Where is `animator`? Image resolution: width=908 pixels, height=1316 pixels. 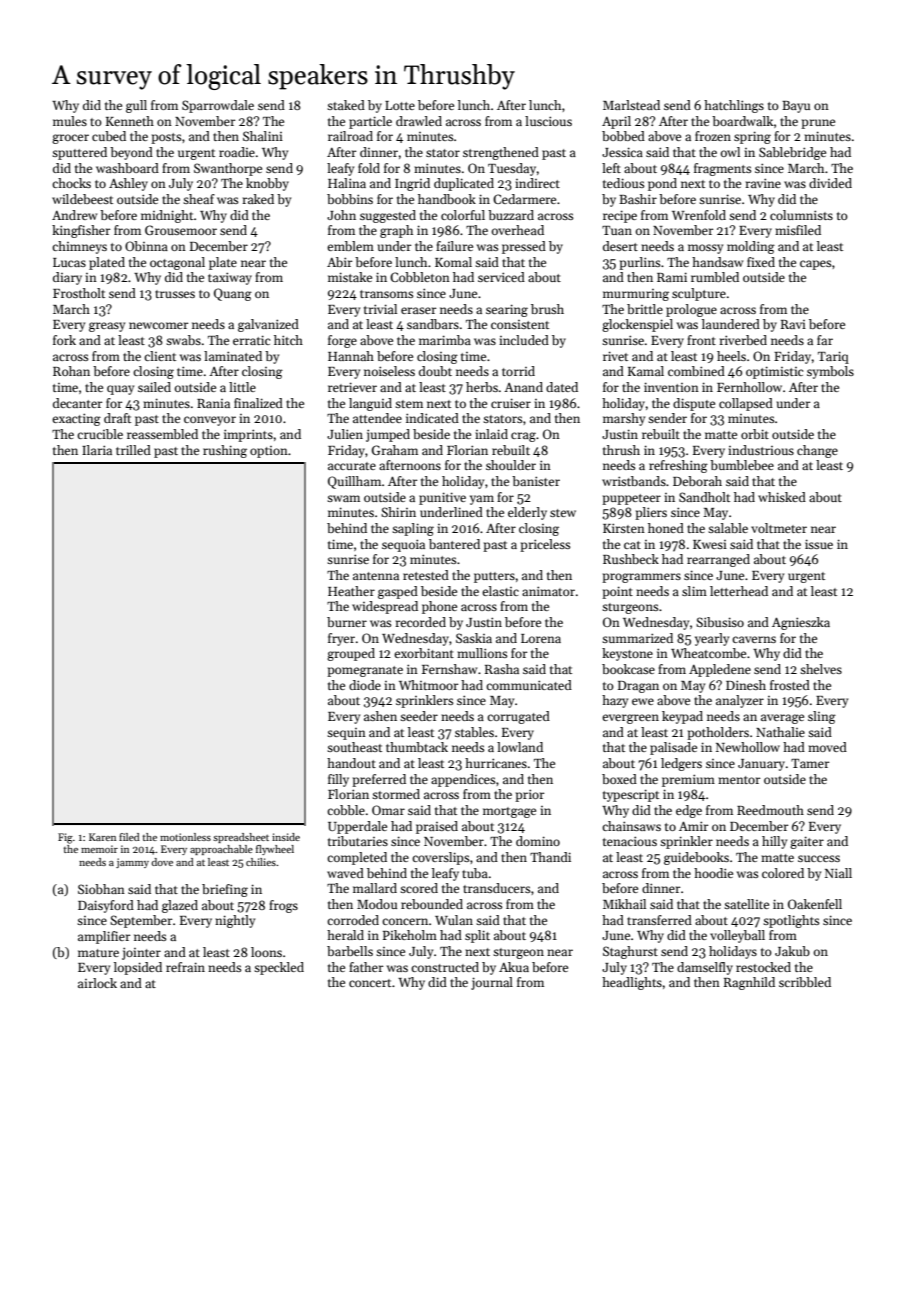 animator is located at coordinates (548, 591).
